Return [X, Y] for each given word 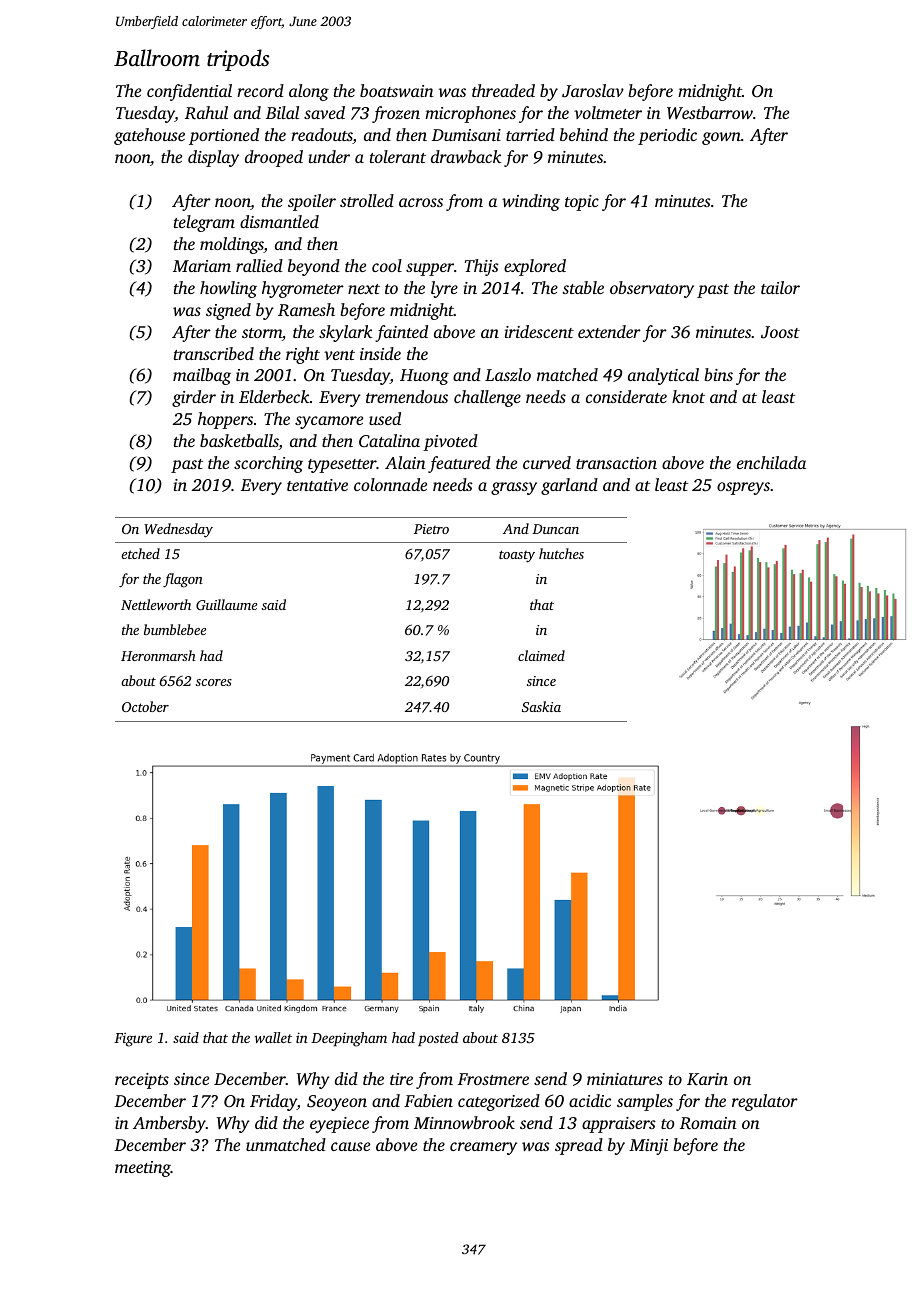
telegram [204, 223]
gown [721, 138]
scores [214, 682]
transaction [616, 463]
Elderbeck [274, 396]
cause [350, 1146]
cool [387, 265]
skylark [346, 333]
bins [718, 374]
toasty [517, 556]
